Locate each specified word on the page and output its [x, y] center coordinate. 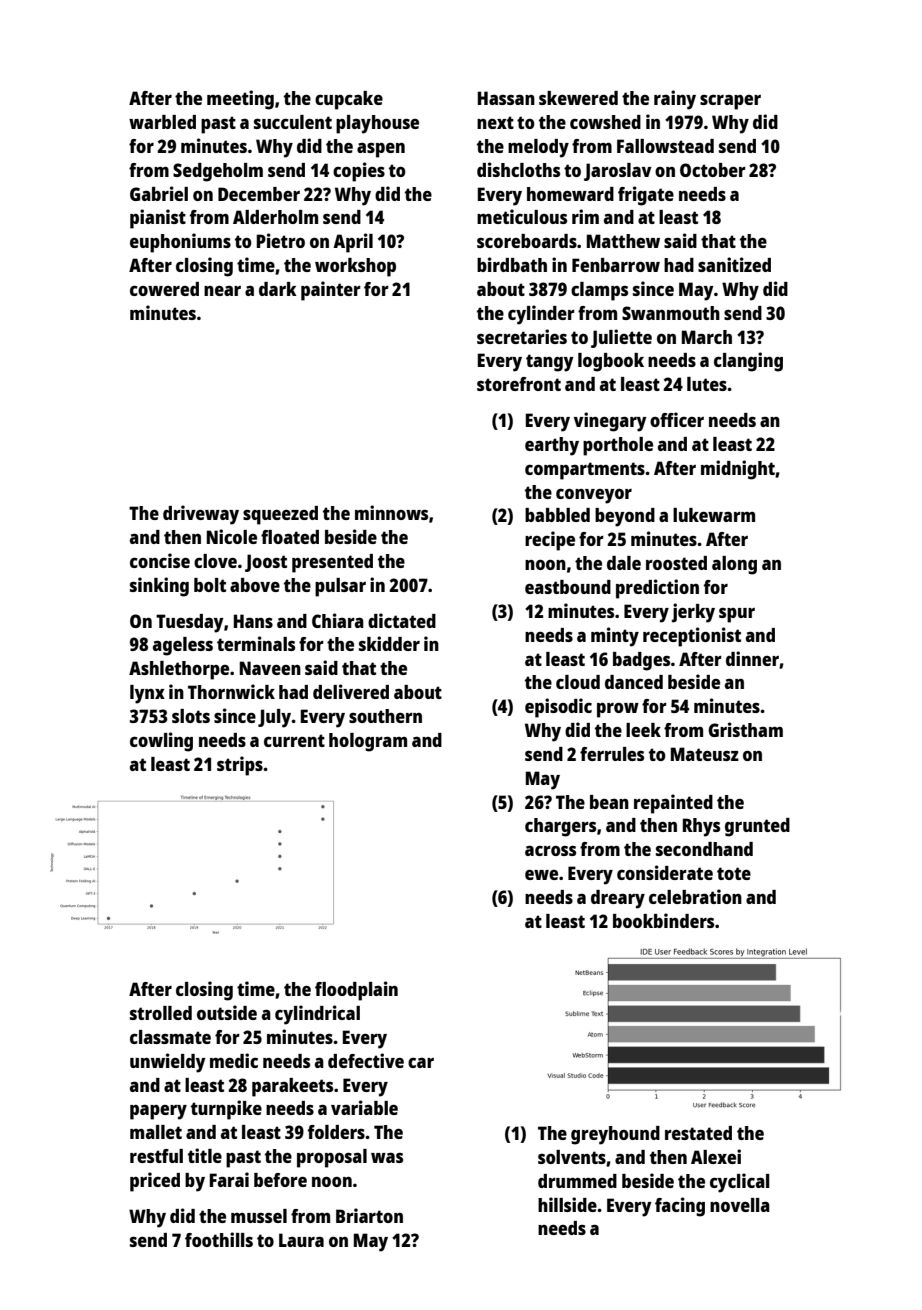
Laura [301, 1240]
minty [615, 637]
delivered [351, 691]
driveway [201, 515]
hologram [368, 742]
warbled [162, 122]
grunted [757, 827]
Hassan [506, 98]
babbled [557, 515]
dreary [618, 899]
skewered [578, 98]
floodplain [356, 991]
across [550, 851]
